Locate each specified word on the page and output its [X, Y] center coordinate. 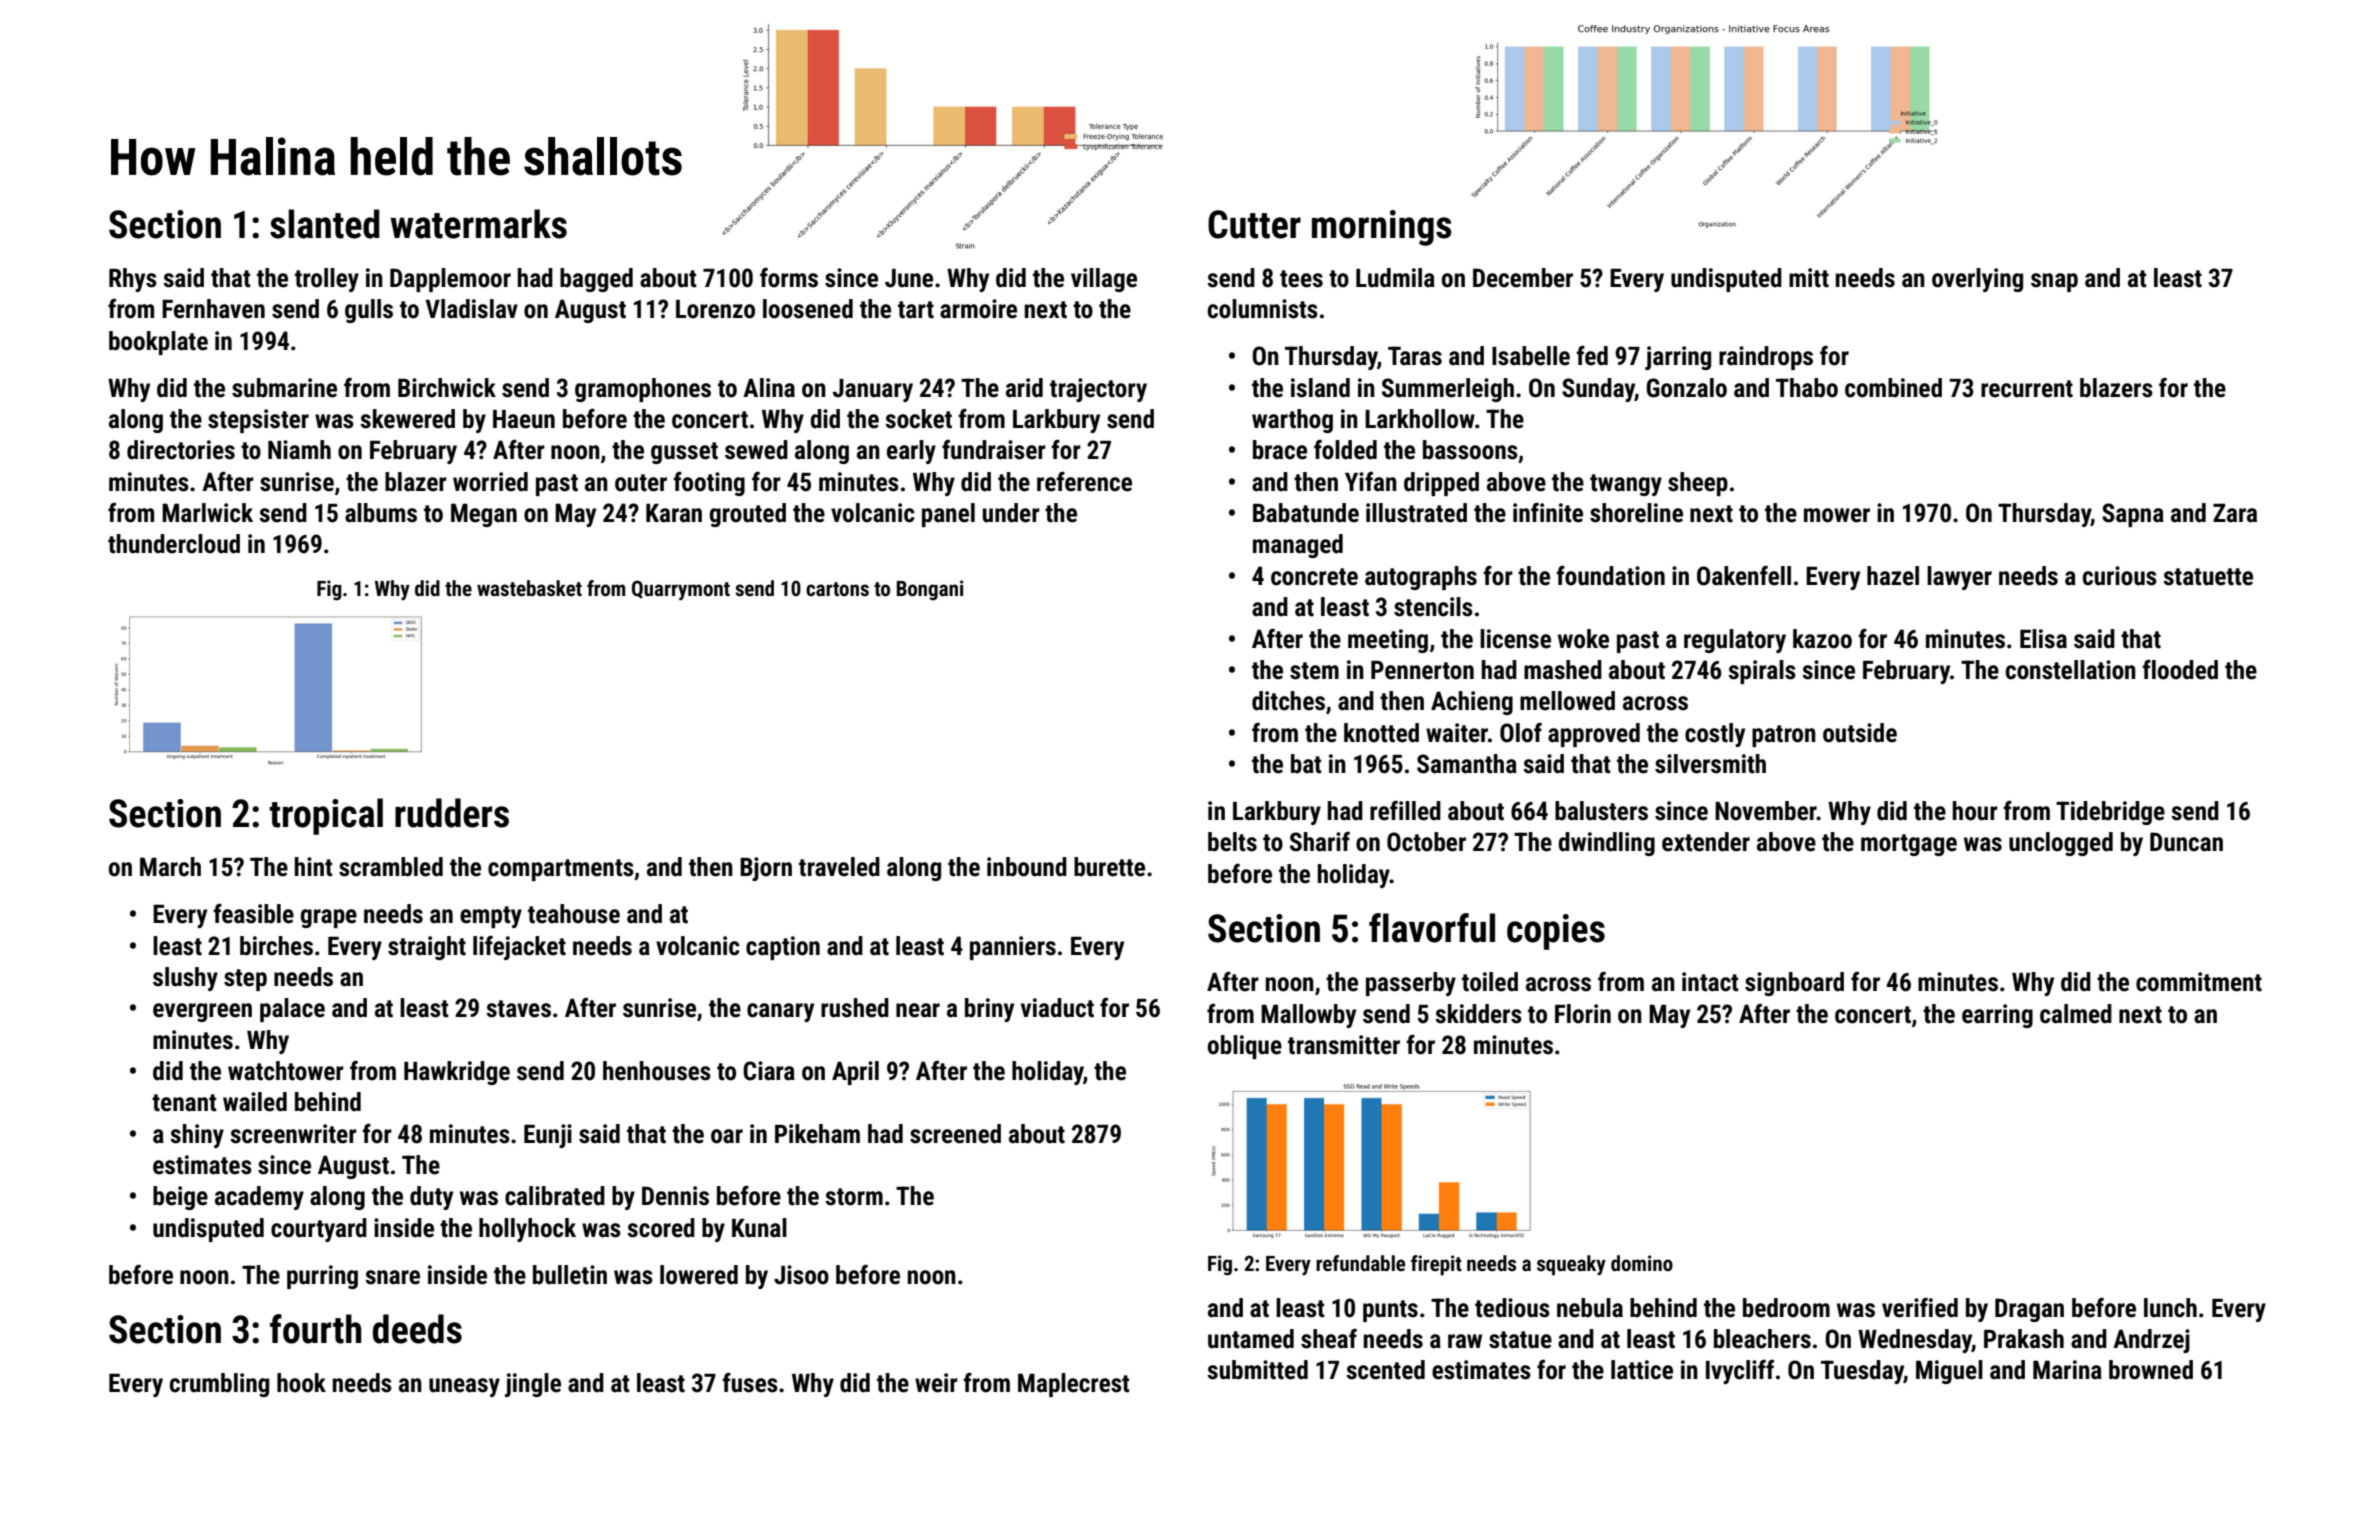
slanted [325, 224]
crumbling [219, 1385]
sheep [1698, 484]
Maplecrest [1074, 1385]
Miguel [1949, 1372]
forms [789, 278]
